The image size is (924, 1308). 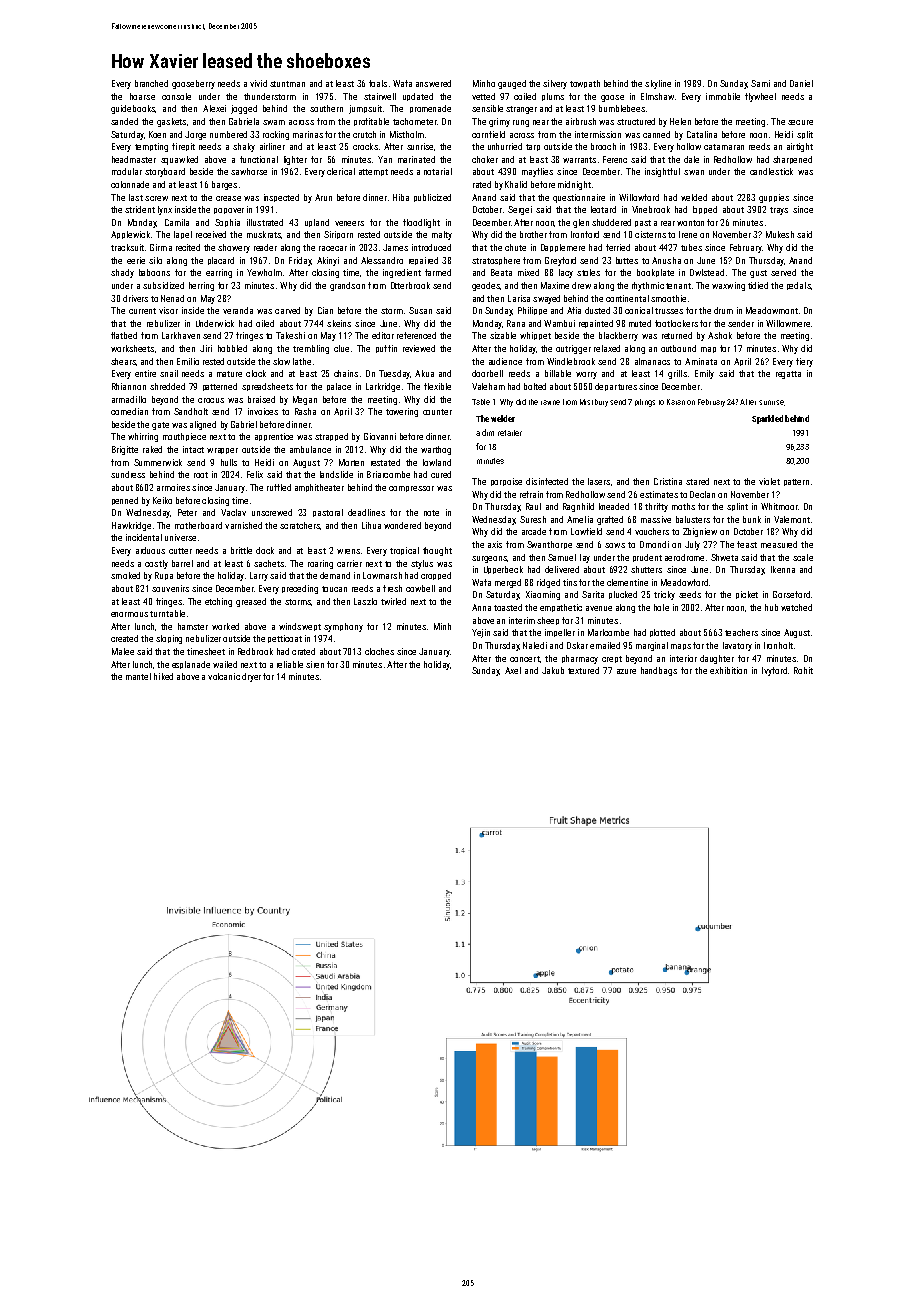 What do you see at coordinates (122, 273) in the screenshot?
I see `shady` at bounding box center [122, 273].
